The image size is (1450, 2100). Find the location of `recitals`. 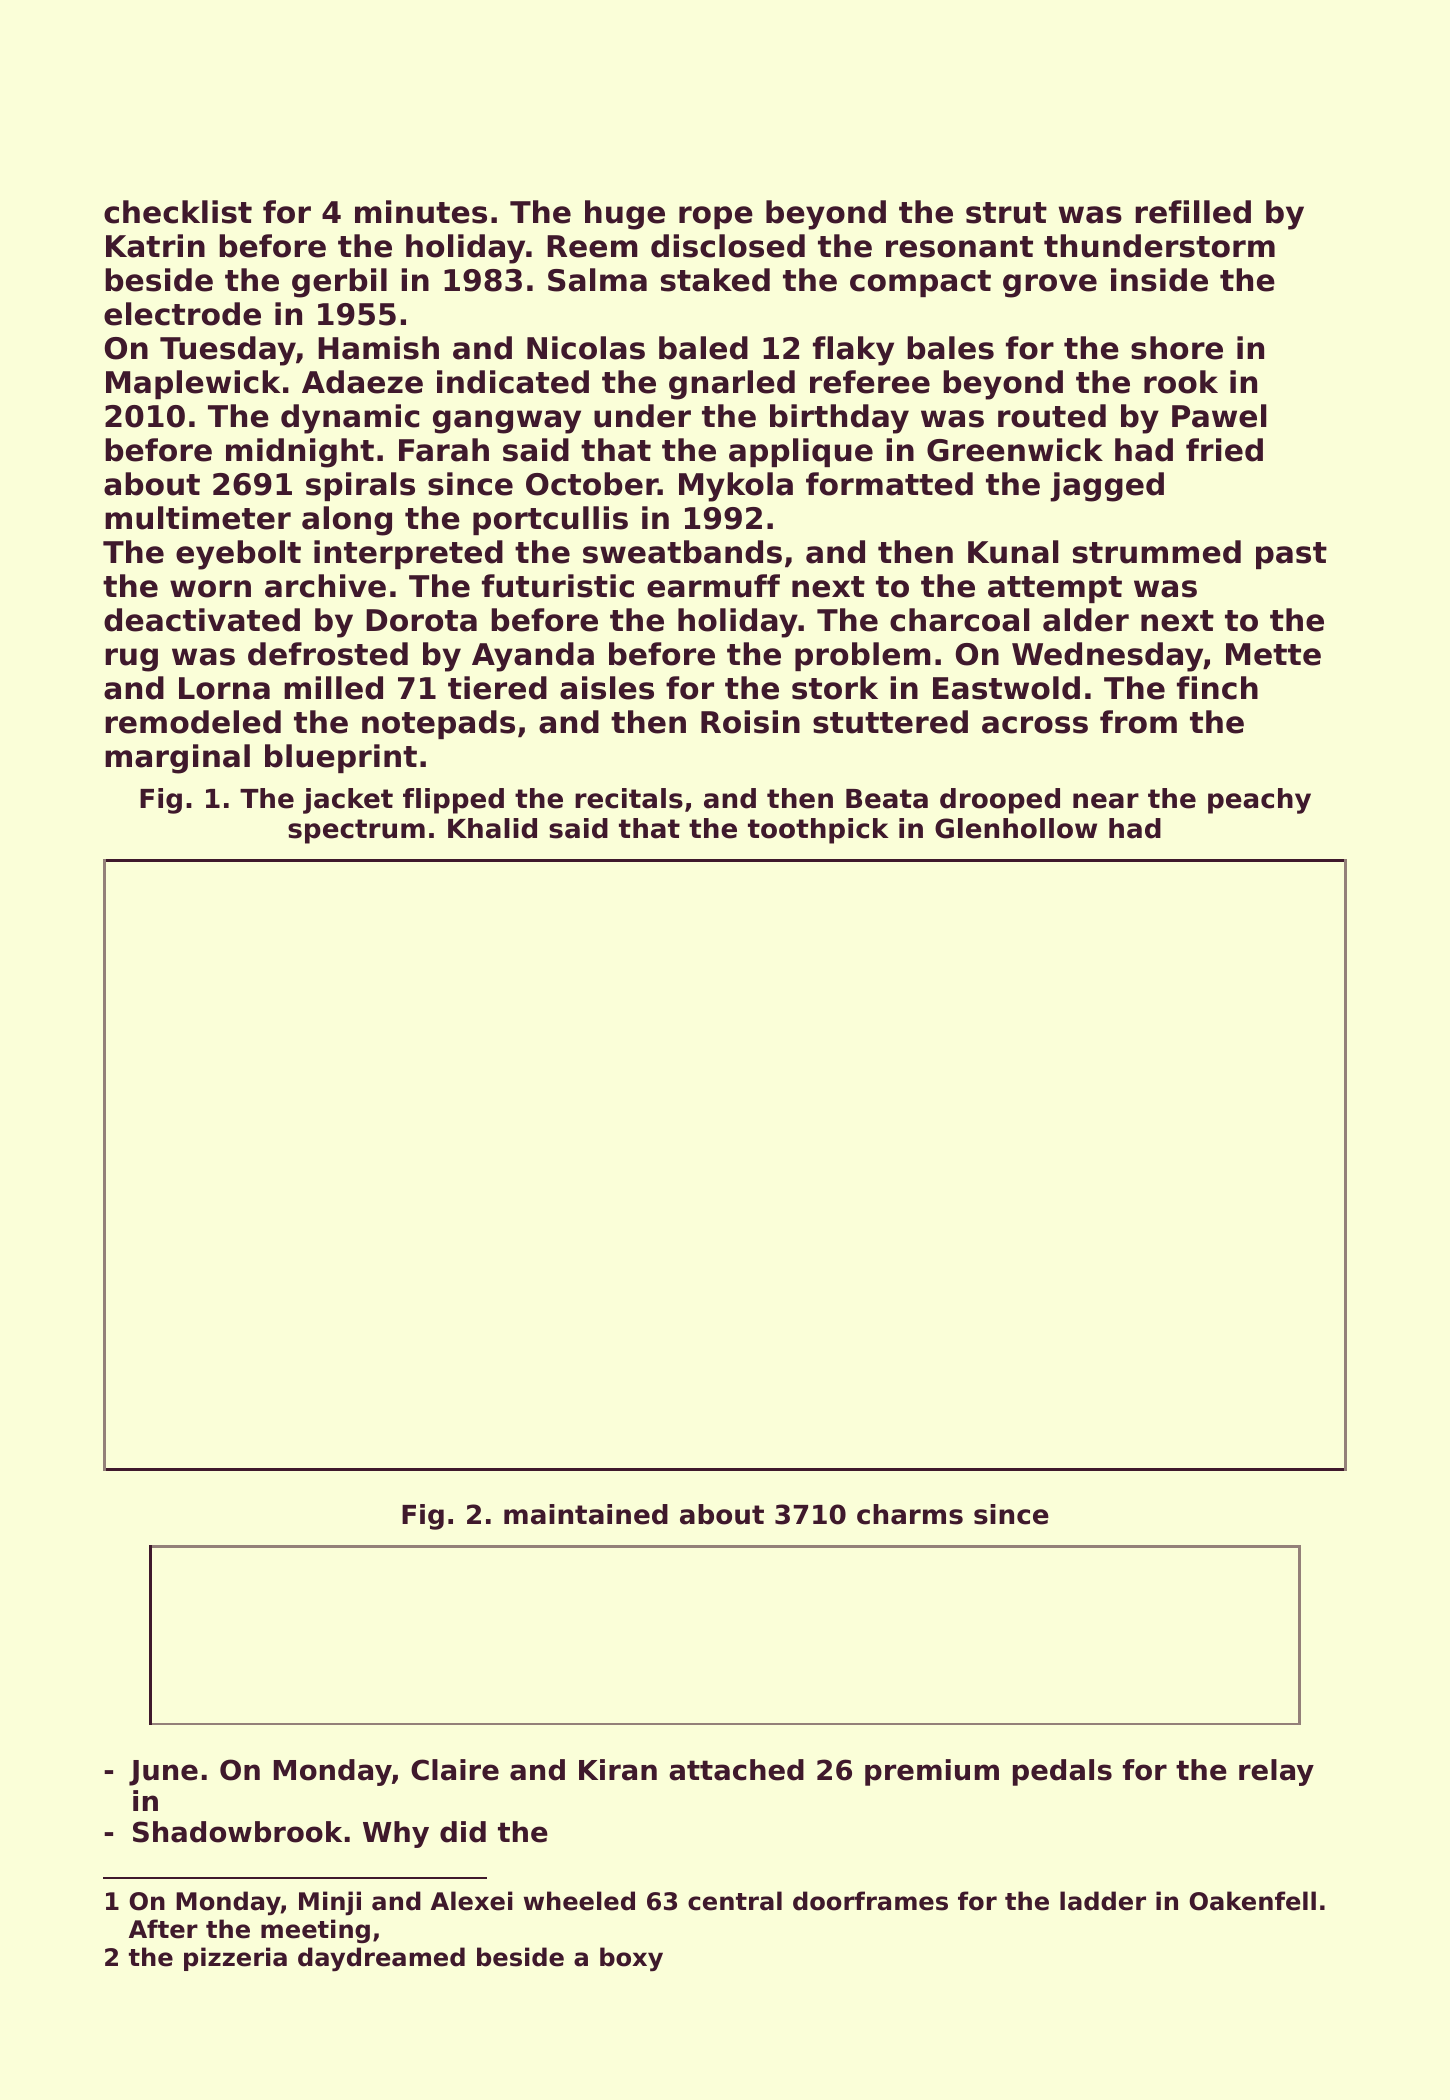

recitals is located at coordinates (629, 798).
